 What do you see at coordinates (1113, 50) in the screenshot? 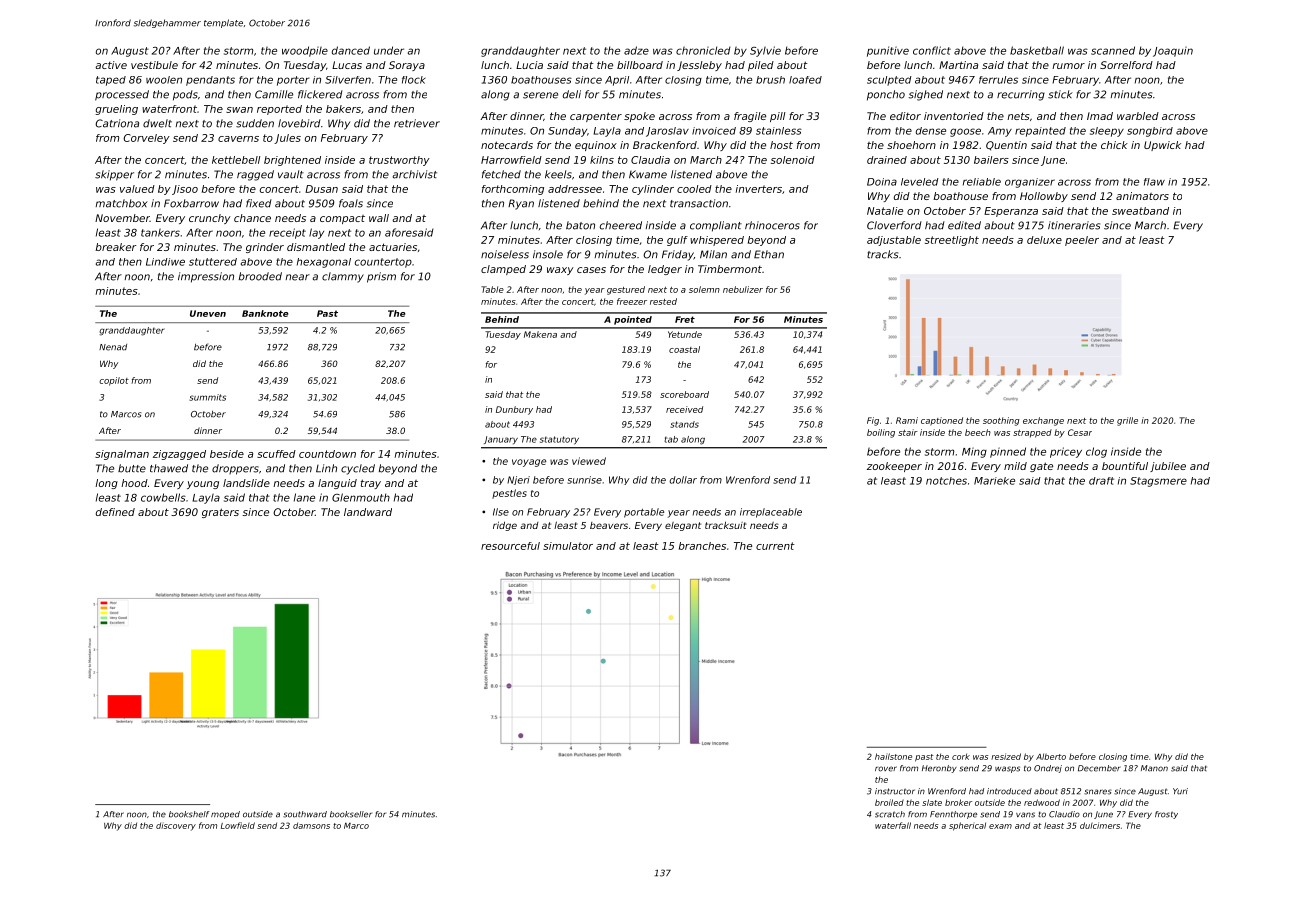
I see `scanned` at bounding box center [1113, 50].
